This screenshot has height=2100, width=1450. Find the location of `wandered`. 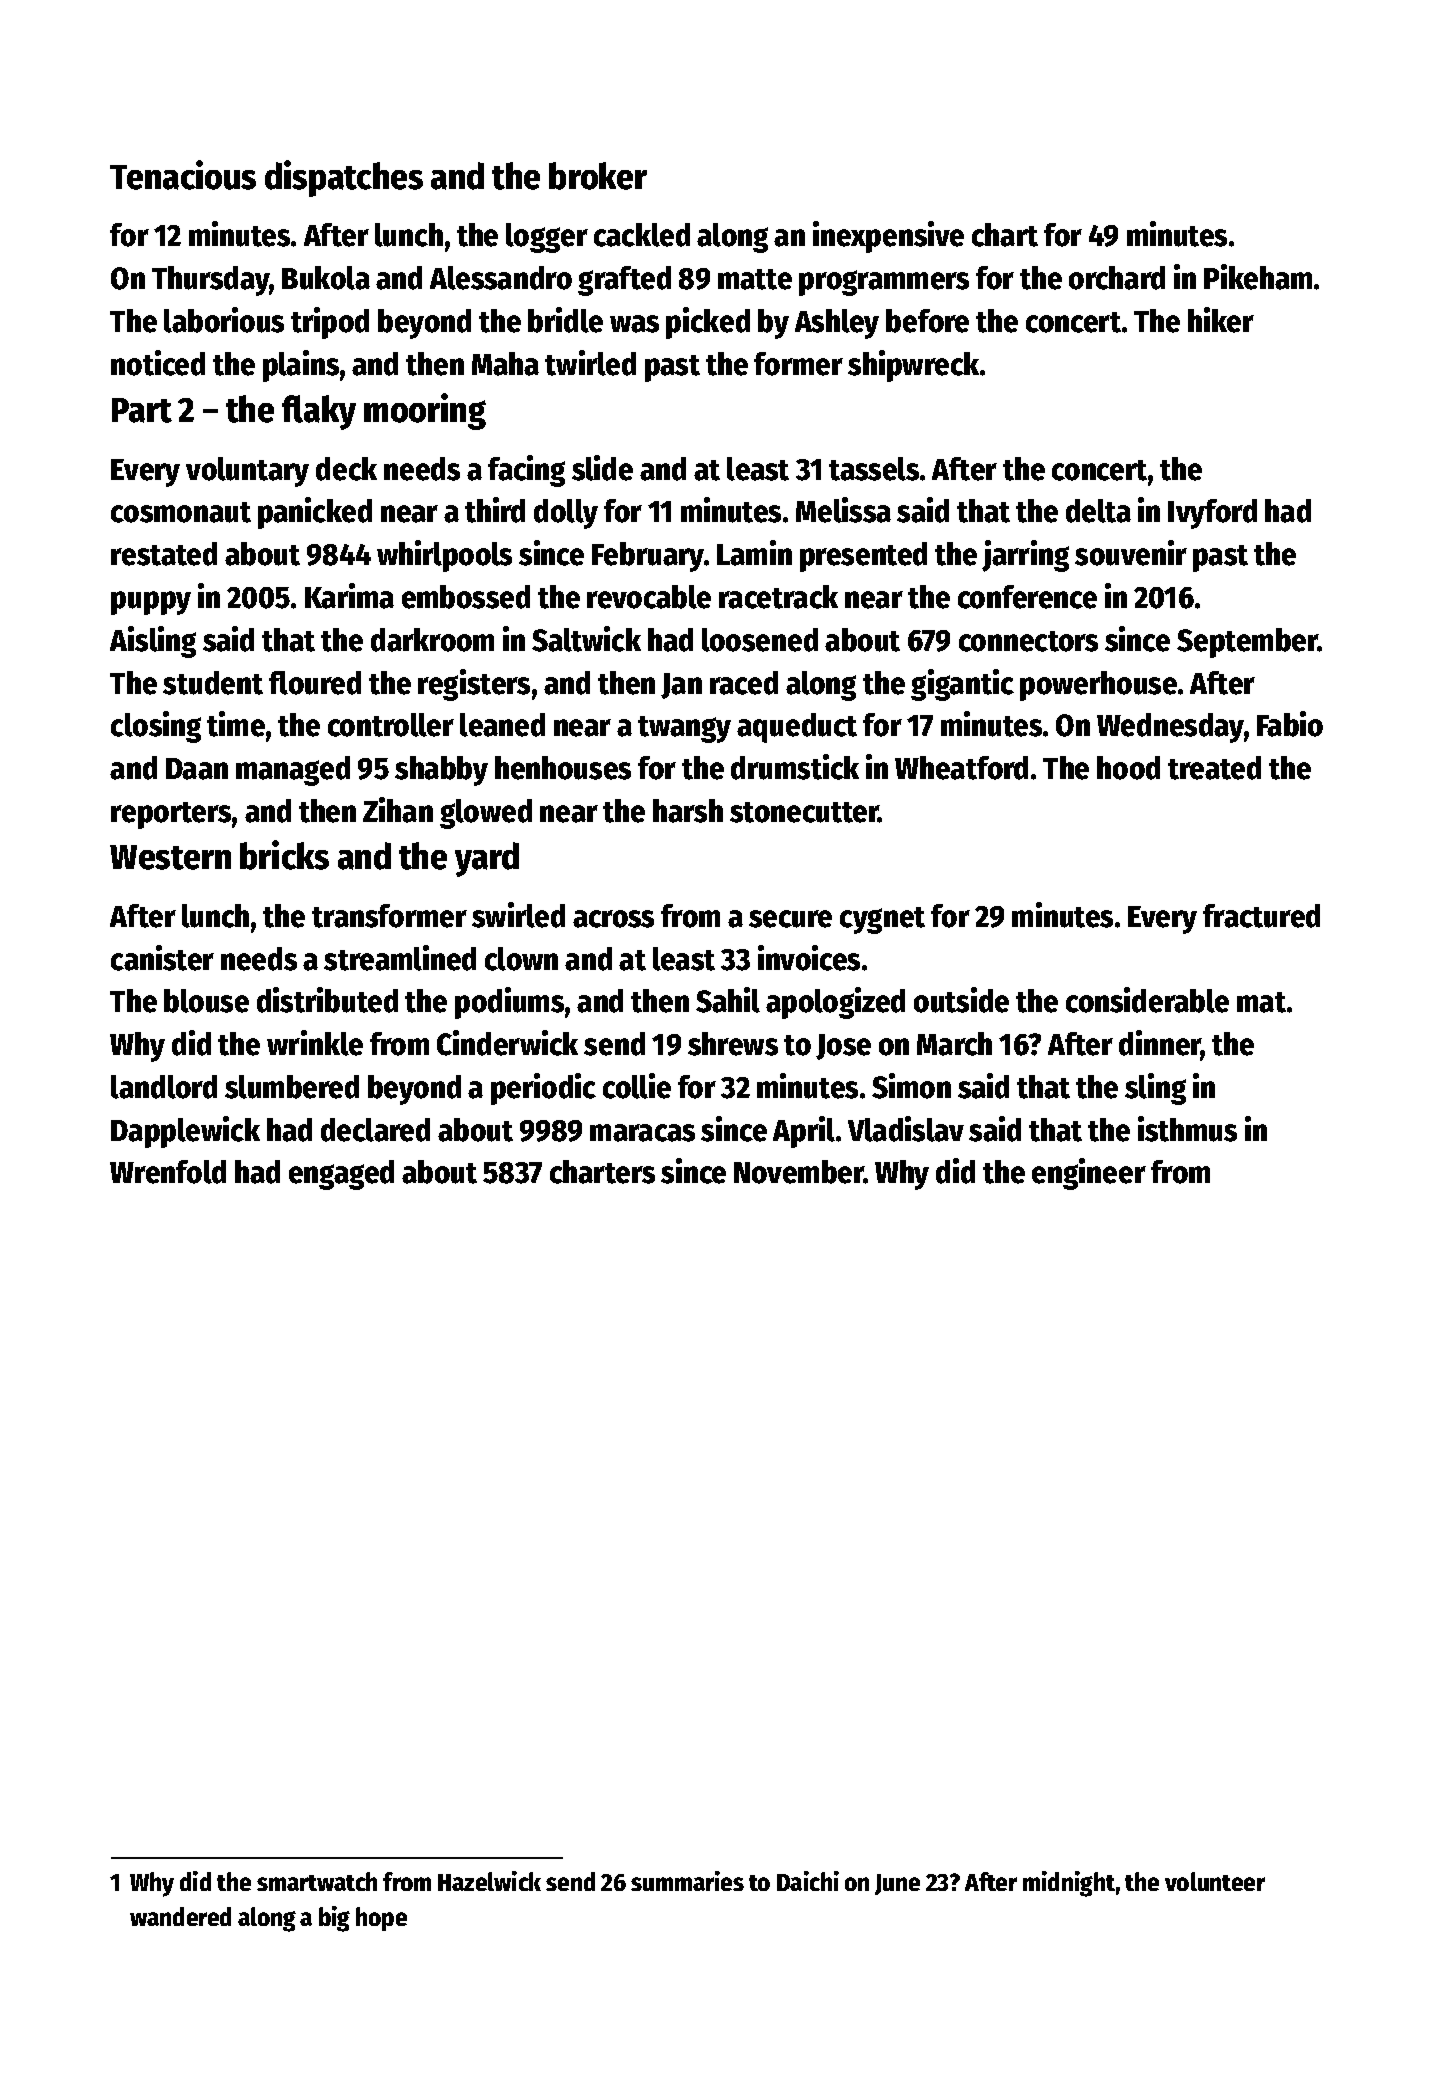

wandered is located at coordinates (180, 1916).
